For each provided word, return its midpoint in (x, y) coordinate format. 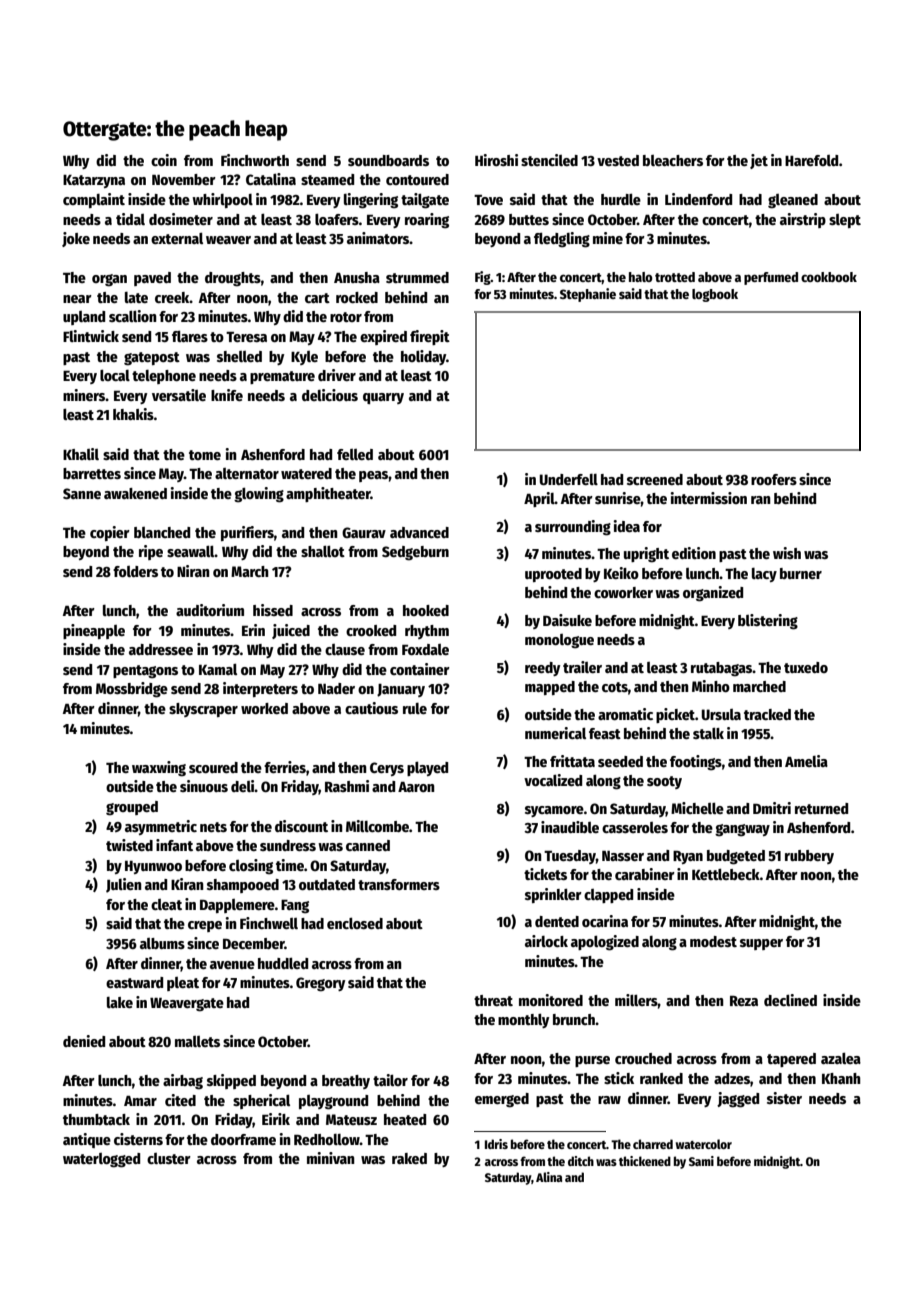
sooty (664, 782)
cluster (169, 1158)
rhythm (427, 632)
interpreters (260, 689)
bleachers (673, 160)
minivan (331, 1158)
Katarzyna (94, 181)
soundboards (388, 160)
